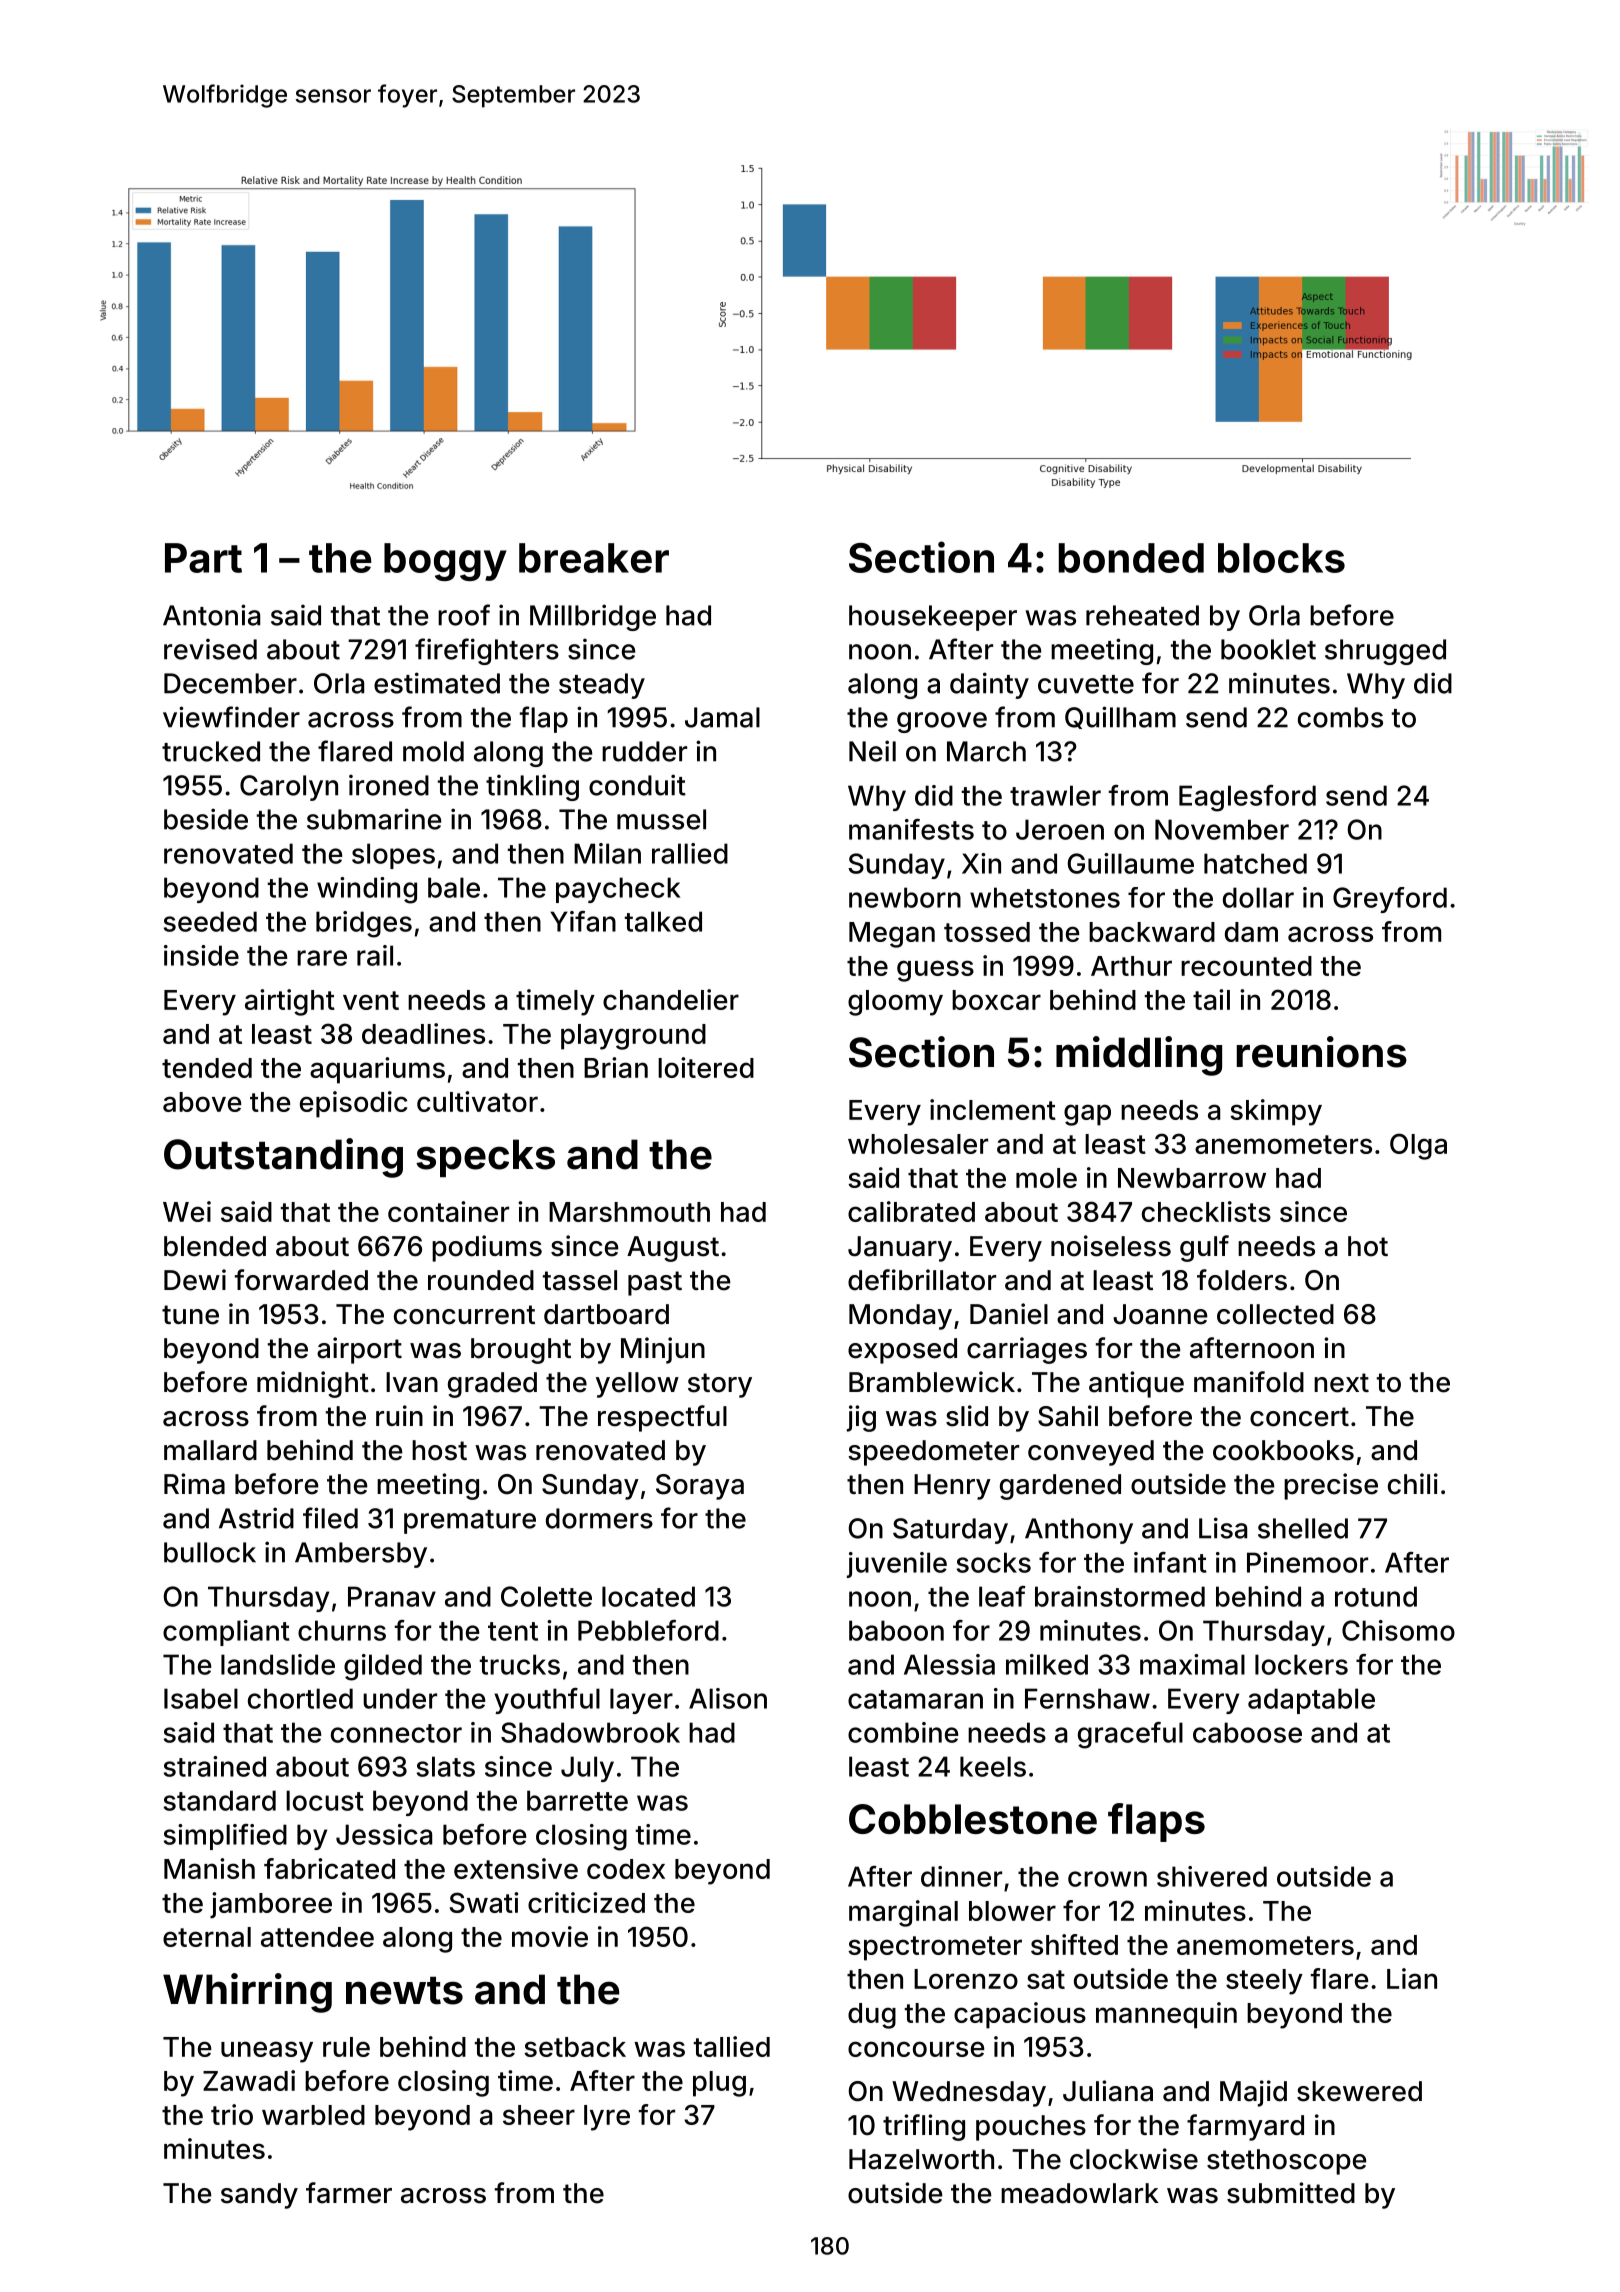  Describe the element at coordinates (1311, 1701) in the page. I see `adaptable` at that location.
